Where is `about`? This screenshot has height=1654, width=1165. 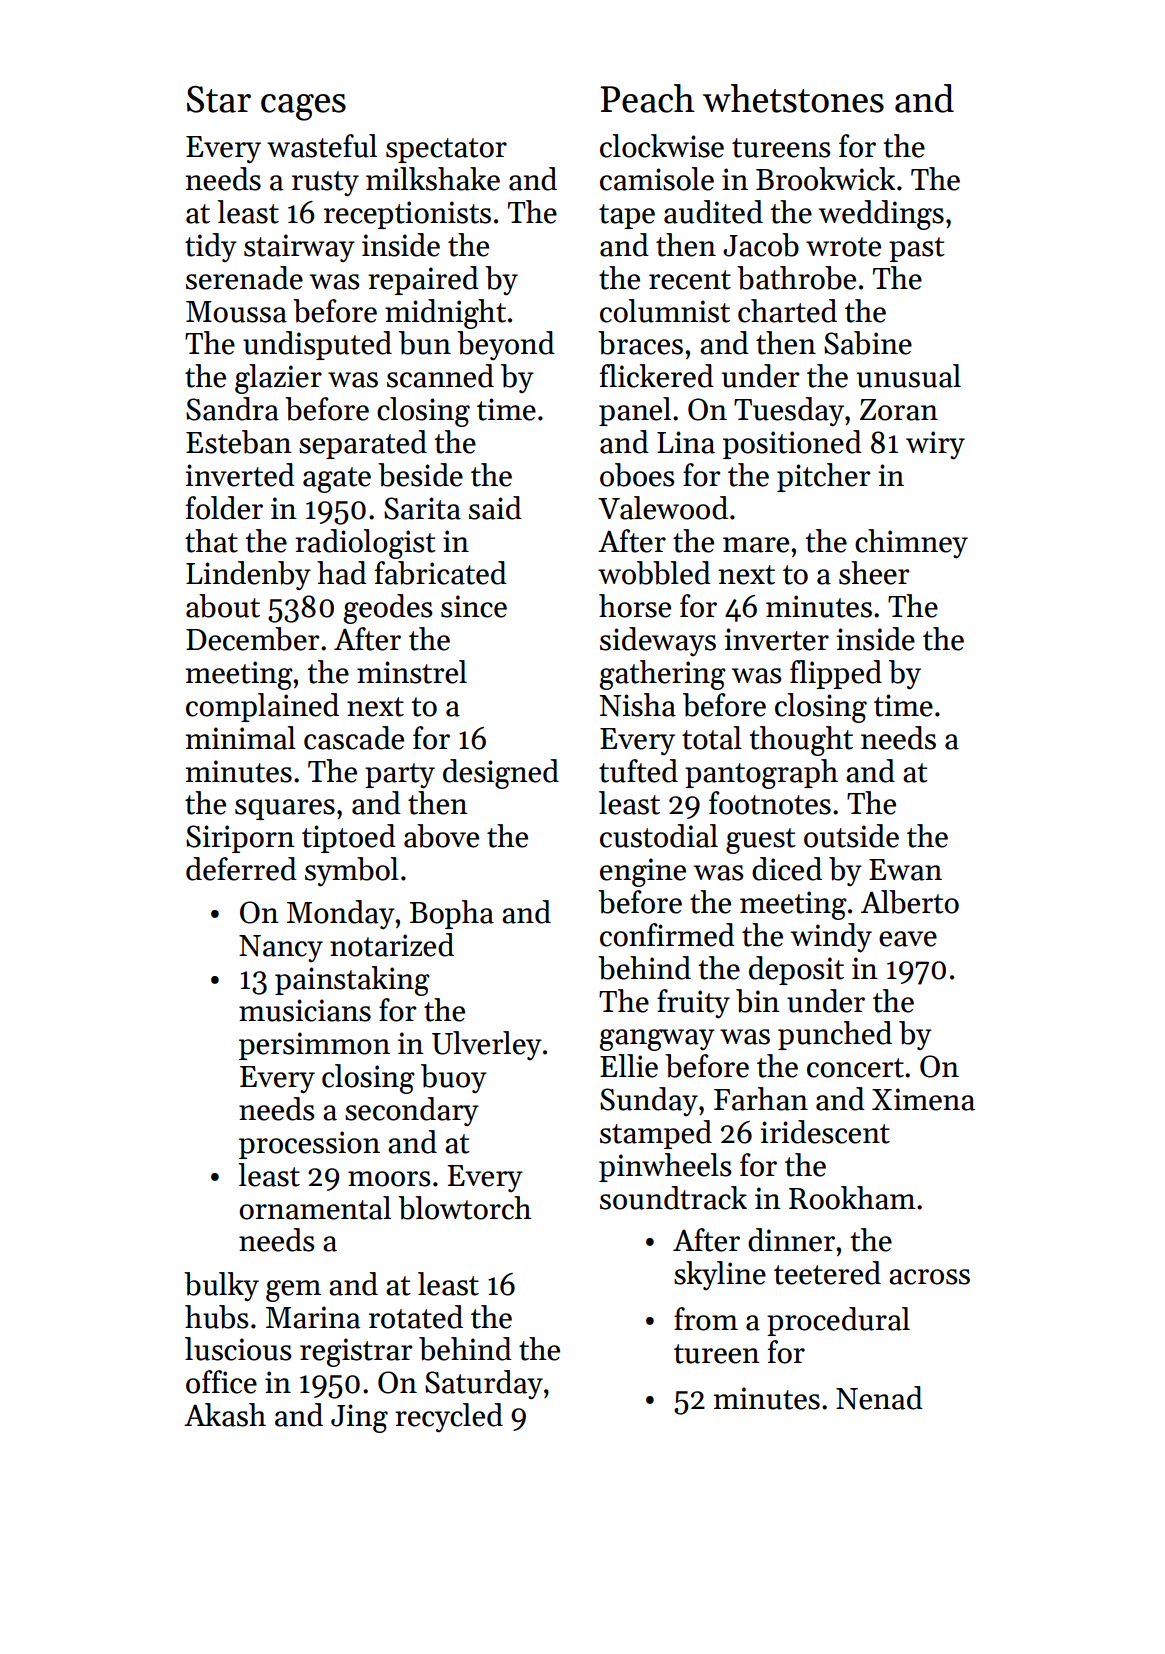 about is located at coordinates (223, 606).
